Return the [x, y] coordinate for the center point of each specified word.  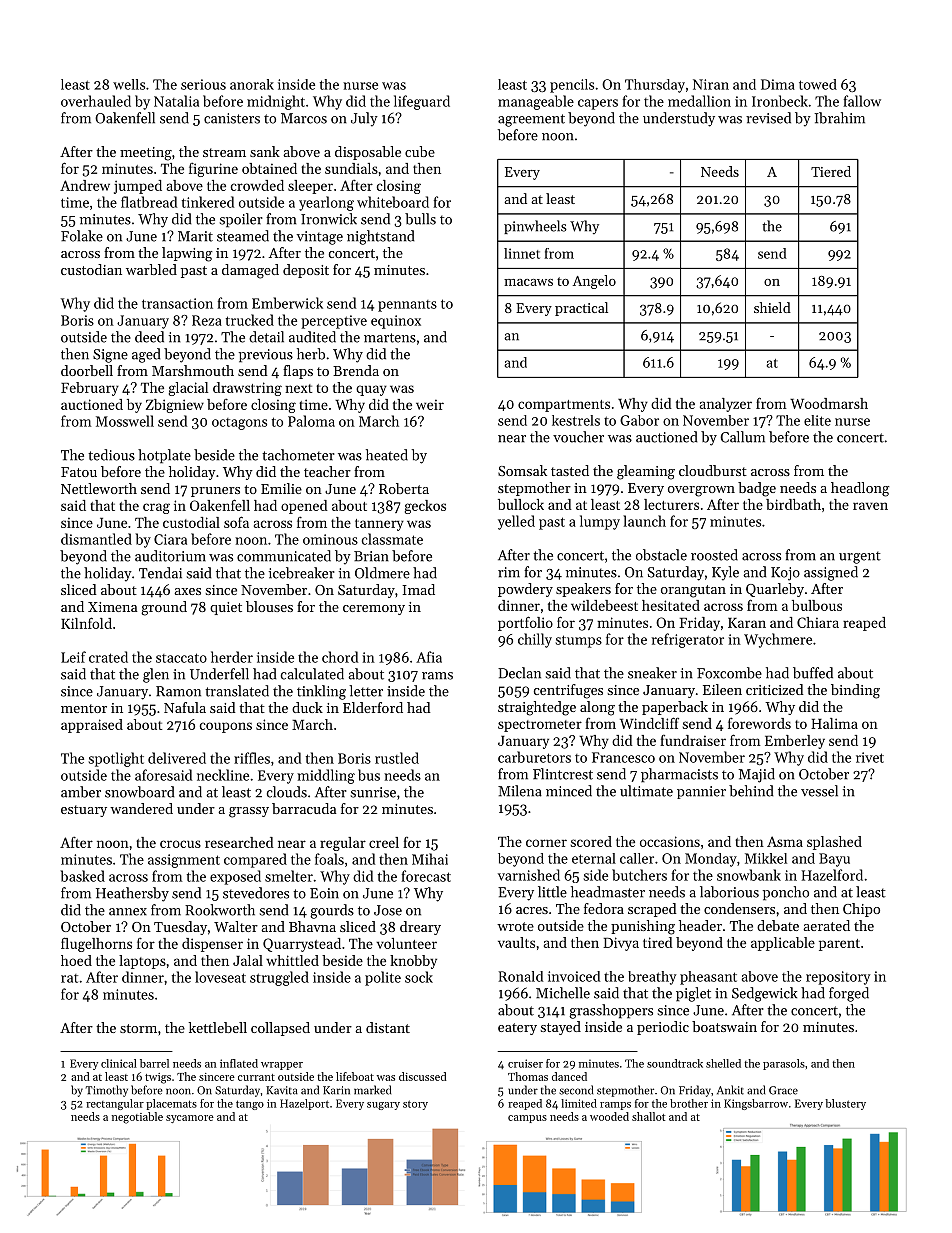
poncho [786, 893]
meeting [146, 154]
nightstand [380, 237]
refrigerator [688, 640]
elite [817, 420]
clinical [119, 1063]
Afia [429, 657]
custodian [91, 269]
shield [772, 307]
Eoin [324, 893]
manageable [536, 102]
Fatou [79, 472]
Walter [236, 926]
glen [156, 675]
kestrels [576, 420]
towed [818, 84]
